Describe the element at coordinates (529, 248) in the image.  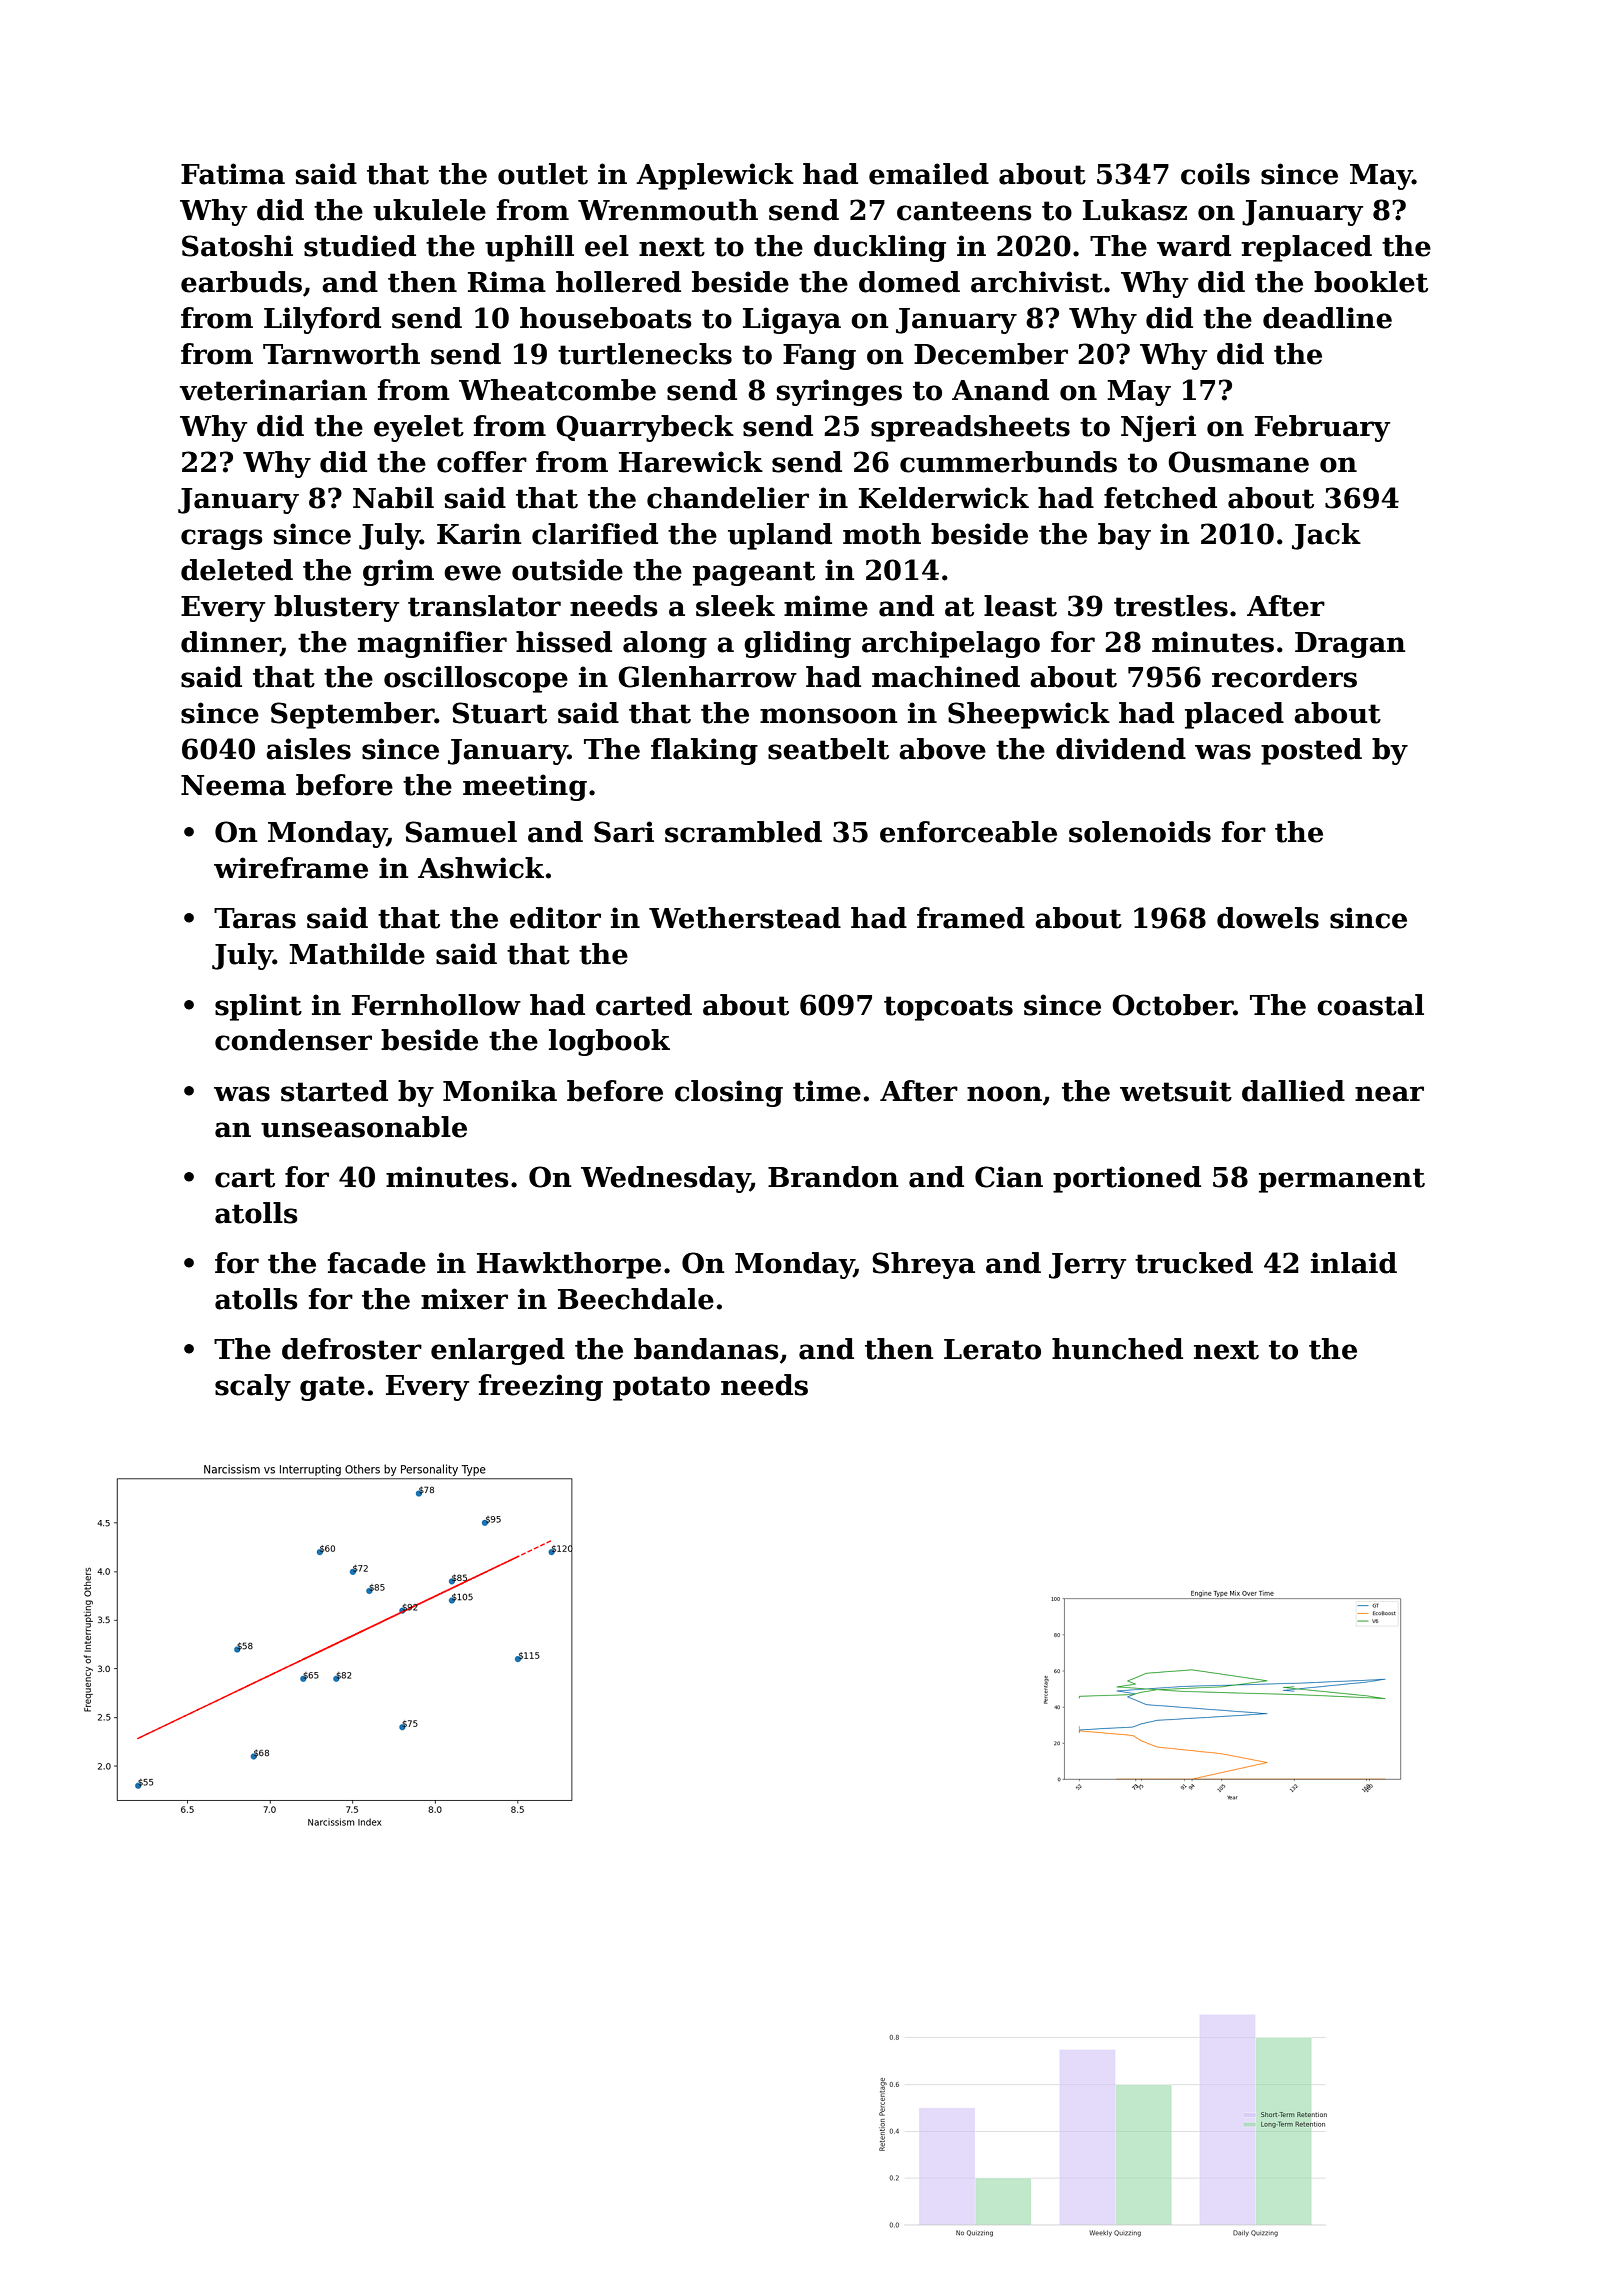
I see `uphill` at that location.
